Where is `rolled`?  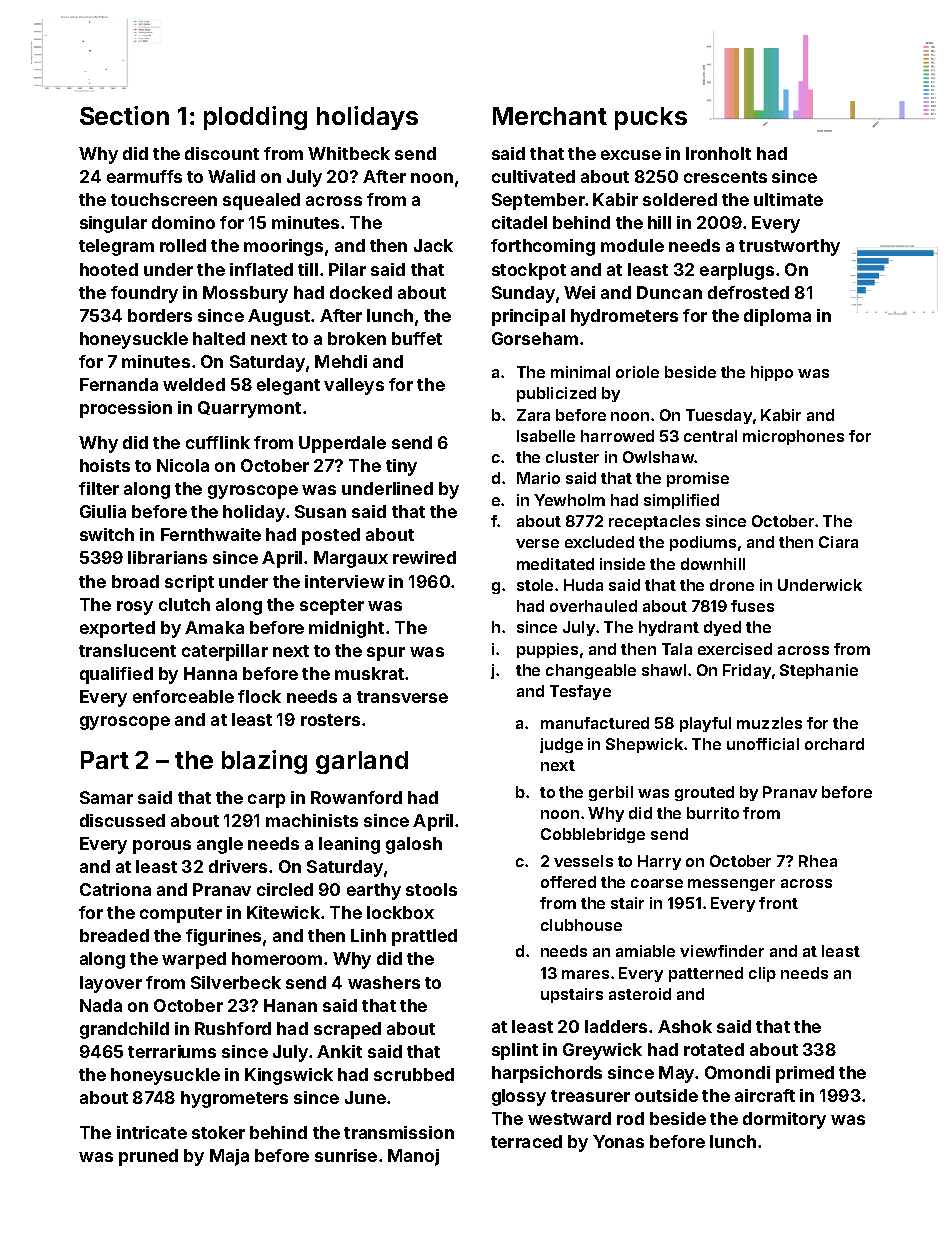
rolled is located at coordinates (183, 245).
